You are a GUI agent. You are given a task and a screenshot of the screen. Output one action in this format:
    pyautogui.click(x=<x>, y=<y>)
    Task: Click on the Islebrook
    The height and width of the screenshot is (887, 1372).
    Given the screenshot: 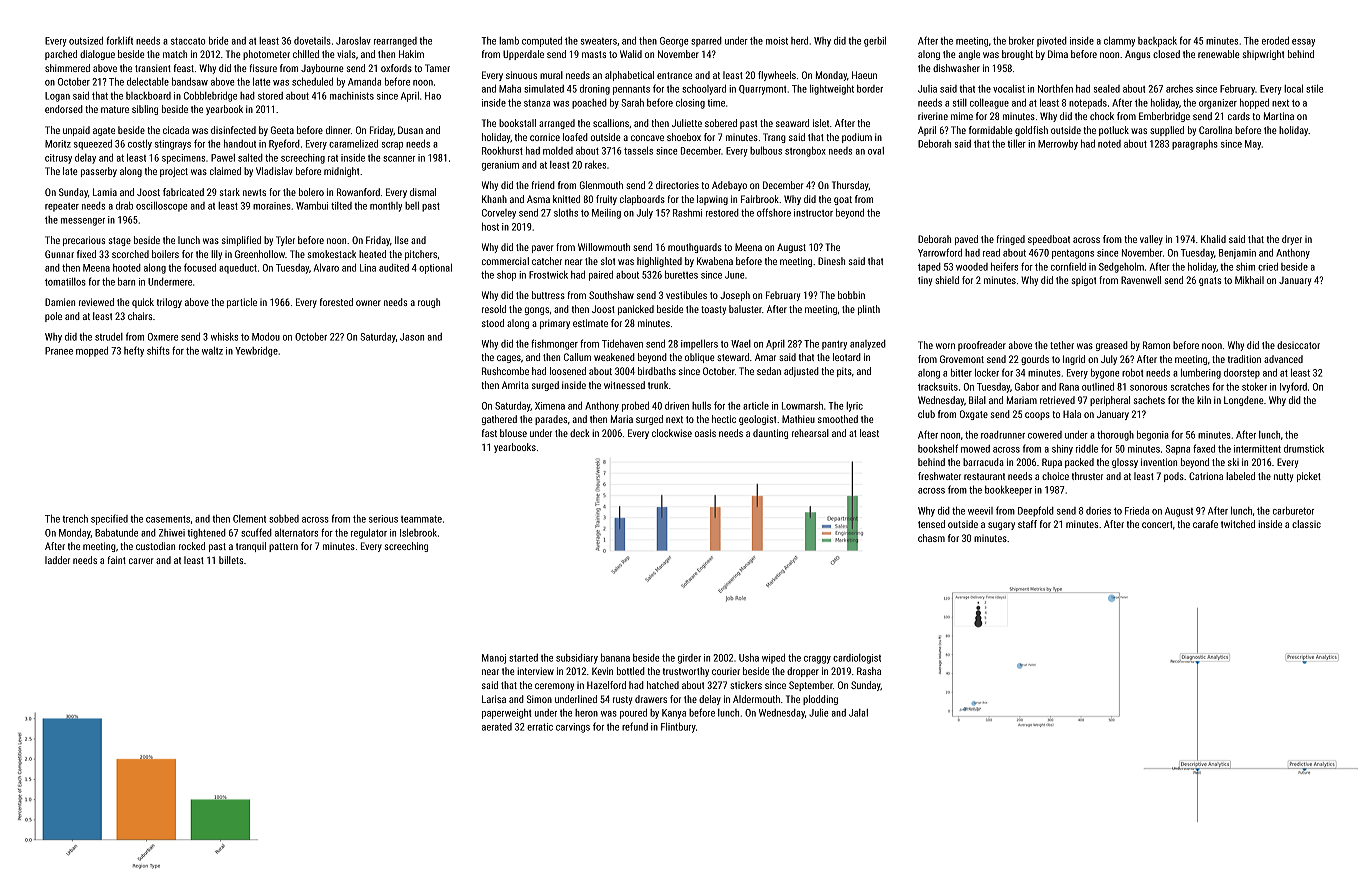 What is the action you would take?
    pyautogui.click(x=418, y=533)
